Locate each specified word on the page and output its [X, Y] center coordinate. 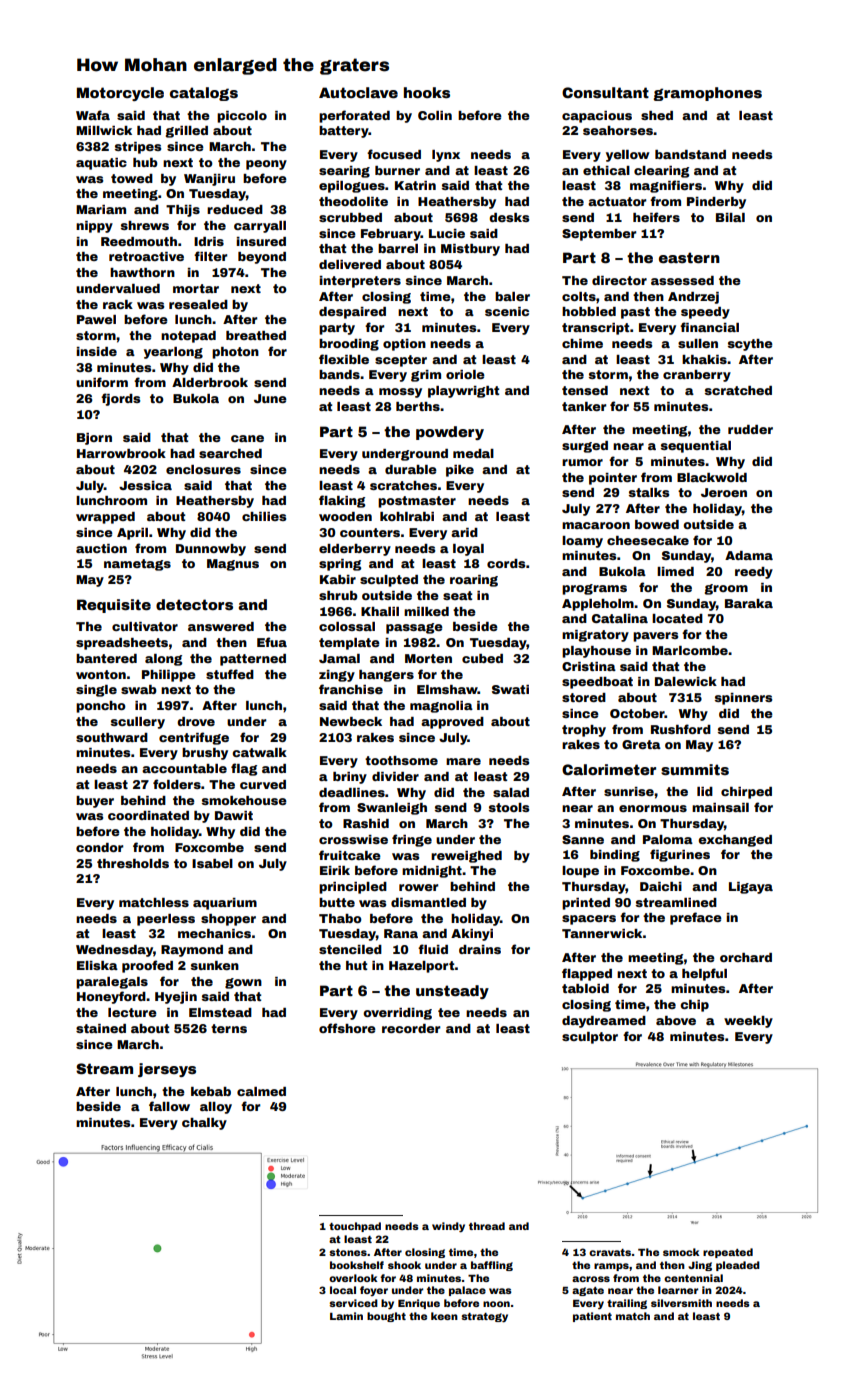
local [343, 1290]
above [676, 1020]
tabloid [585, 988]
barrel [398, 248]
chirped [746, 793]
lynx [446, 156]
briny [350, 778]
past [635, 313]
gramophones [707, 94]
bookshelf [357, 1265]
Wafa [93, 115]
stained [101, 1028]
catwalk [259, 752]
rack [118, 304]
